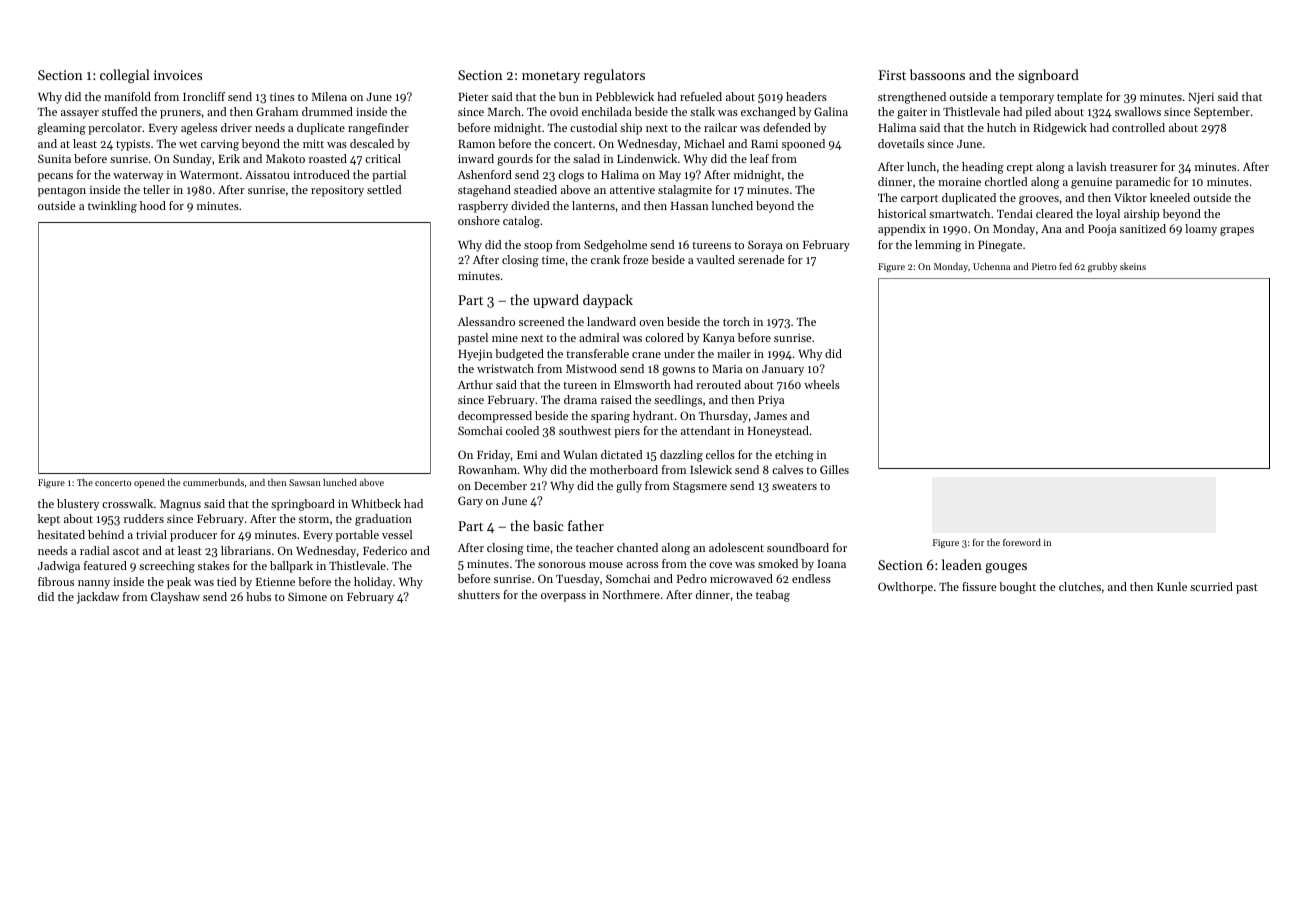  Describe the element at coordinates (1022, 542) in the screenshot. I see `foreword` at that location.
